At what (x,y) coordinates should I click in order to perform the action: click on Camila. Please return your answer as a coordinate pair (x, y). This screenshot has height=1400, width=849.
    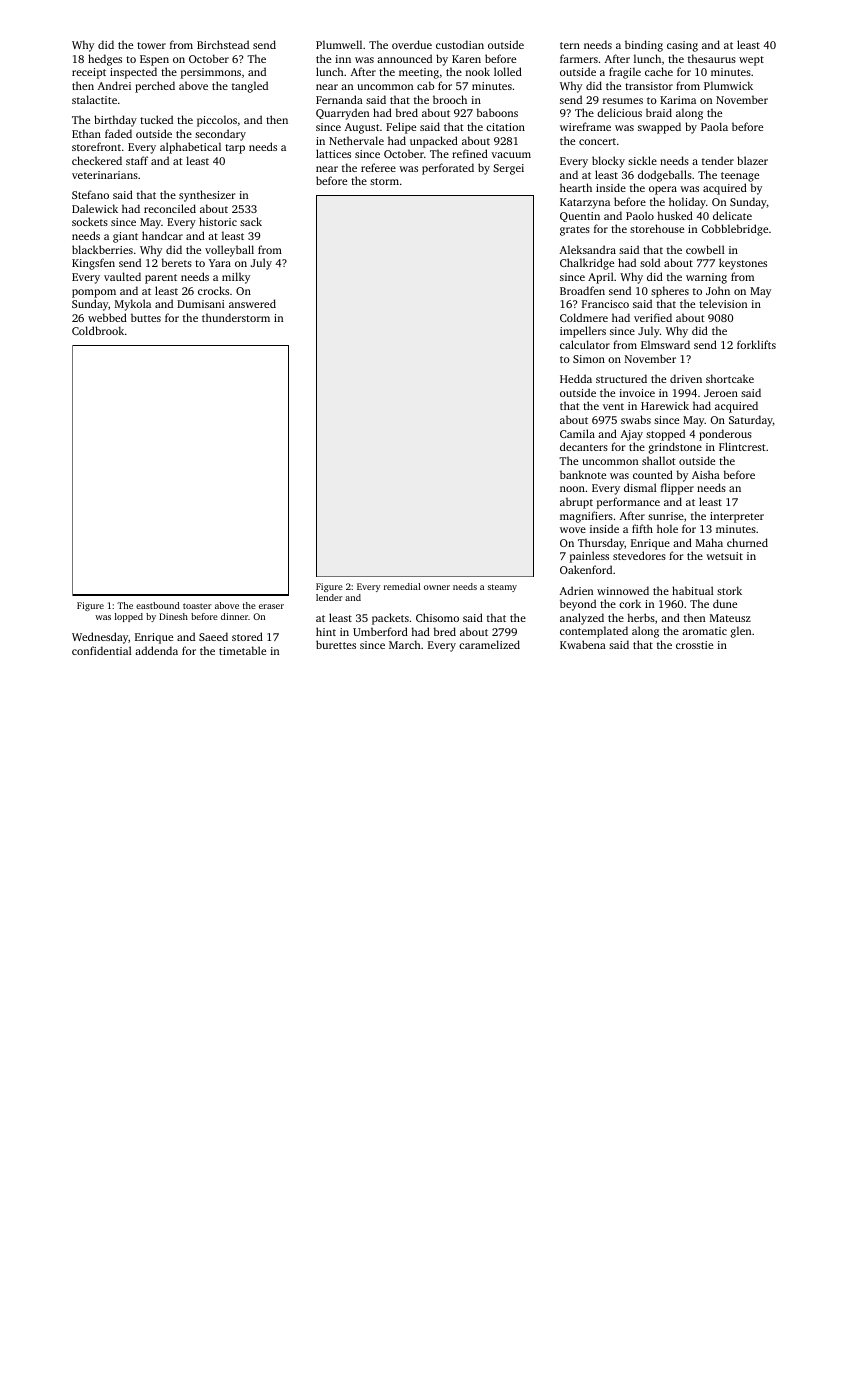
    Looking at the image, I should click on (577, 433).
